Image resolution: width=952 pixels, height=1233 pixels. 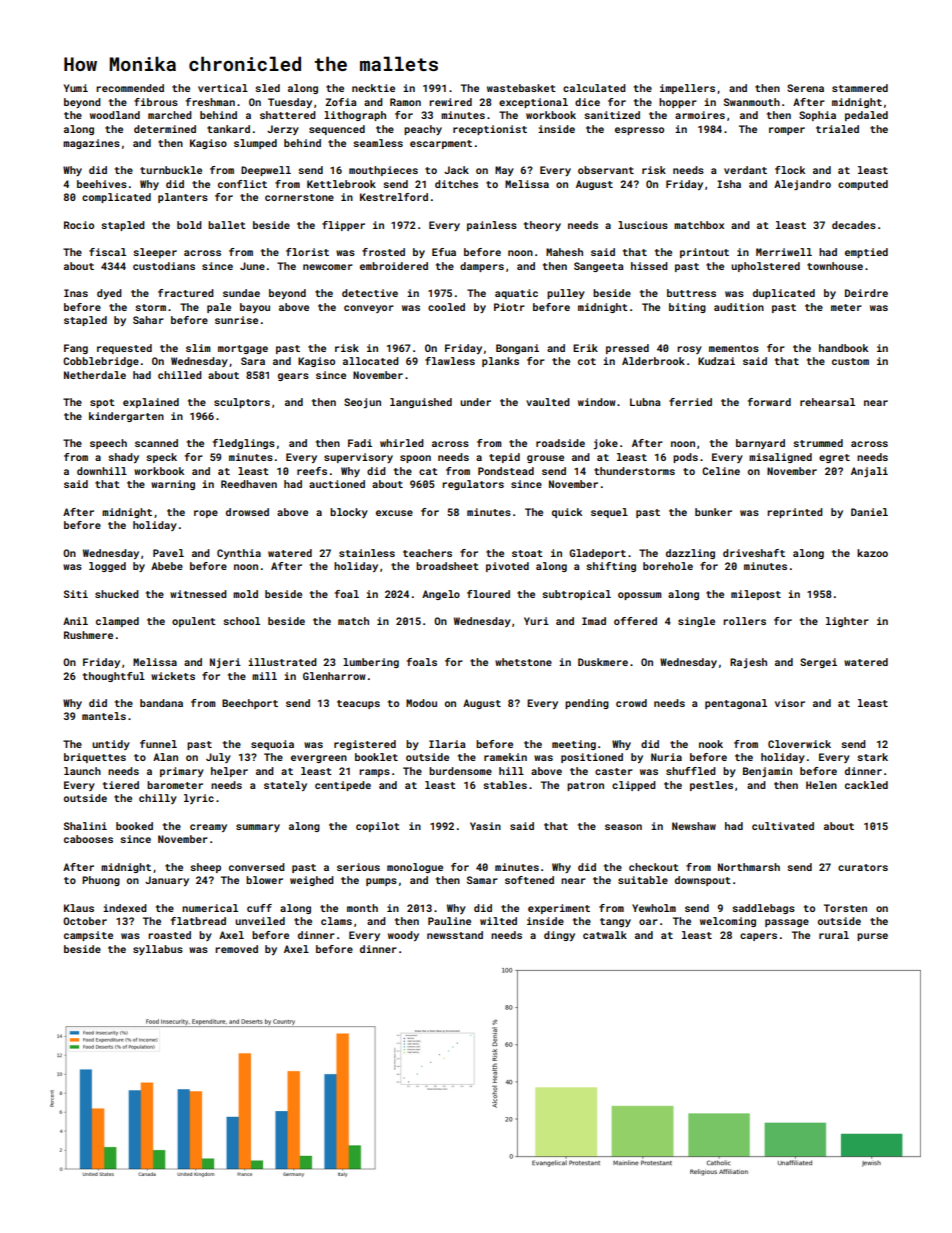 What do you see at coordinates (516, 294) in the screenshot?
I see `aquatic` at bounding box center [516, 294].
